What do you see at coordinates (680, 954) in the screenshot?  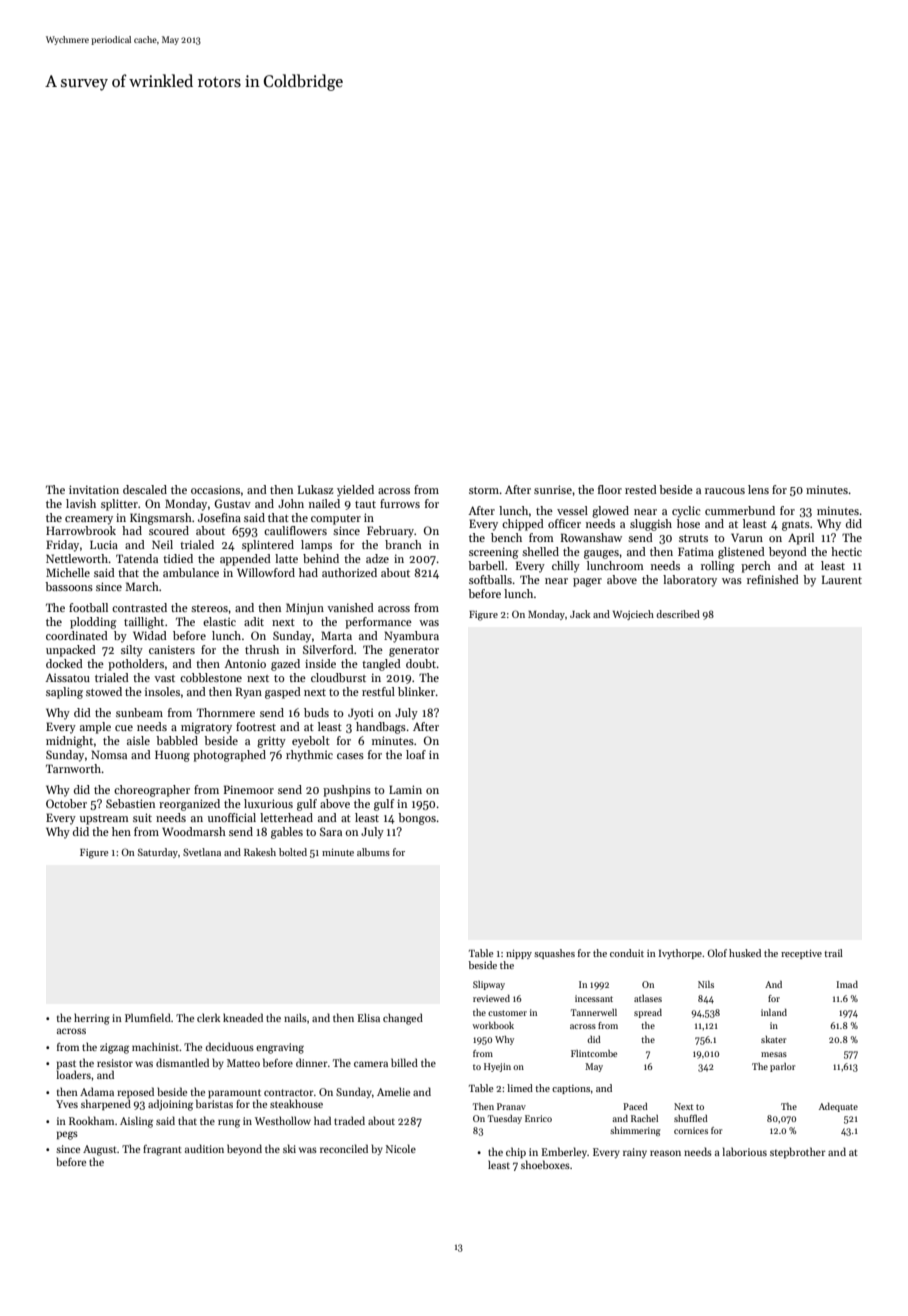 I see `Ivythorpe` at bounding box center [680, 954].
